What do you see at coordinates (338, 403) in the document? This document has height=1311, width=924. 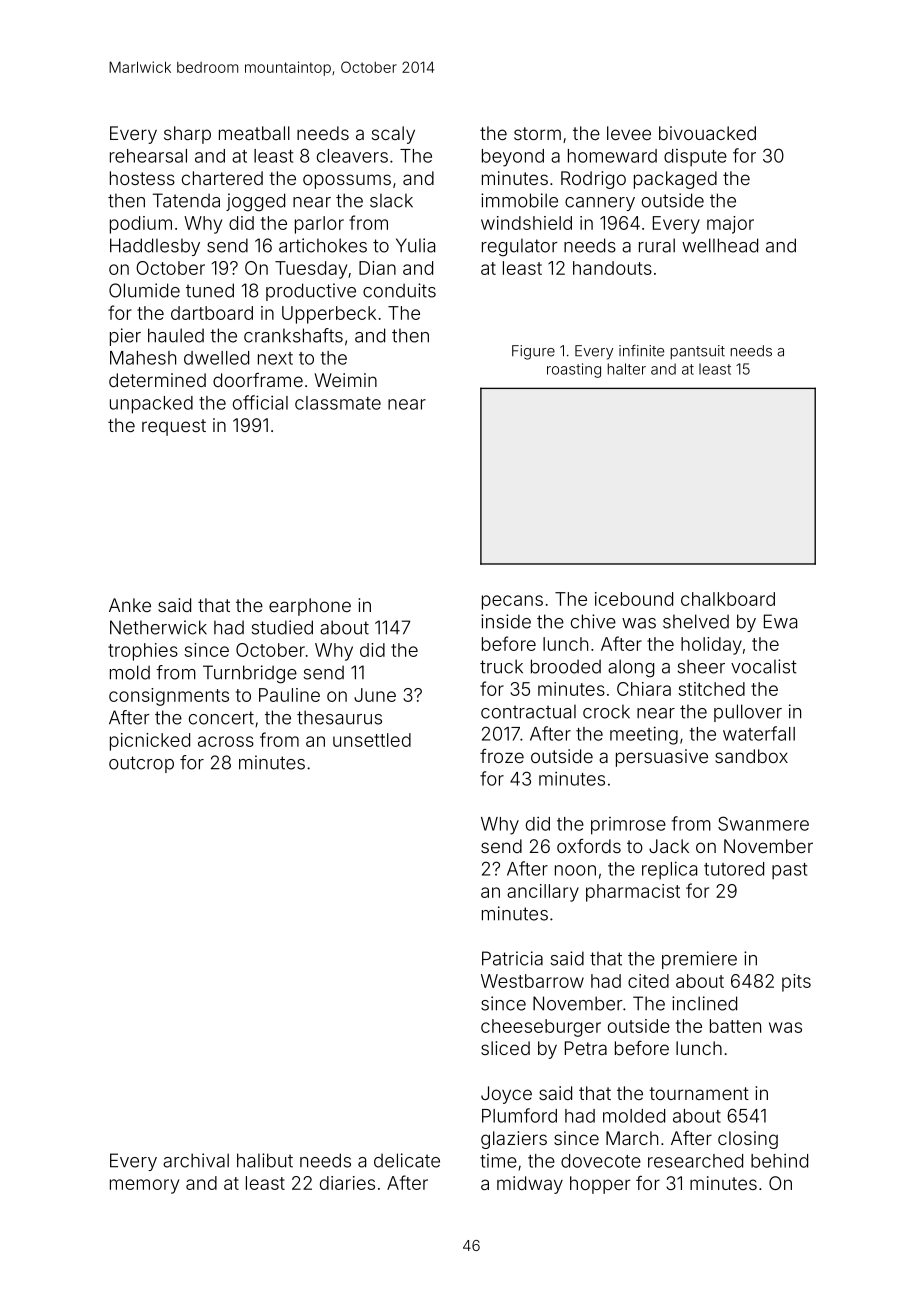 I see `classmate` at bounding box center [338, 403].
